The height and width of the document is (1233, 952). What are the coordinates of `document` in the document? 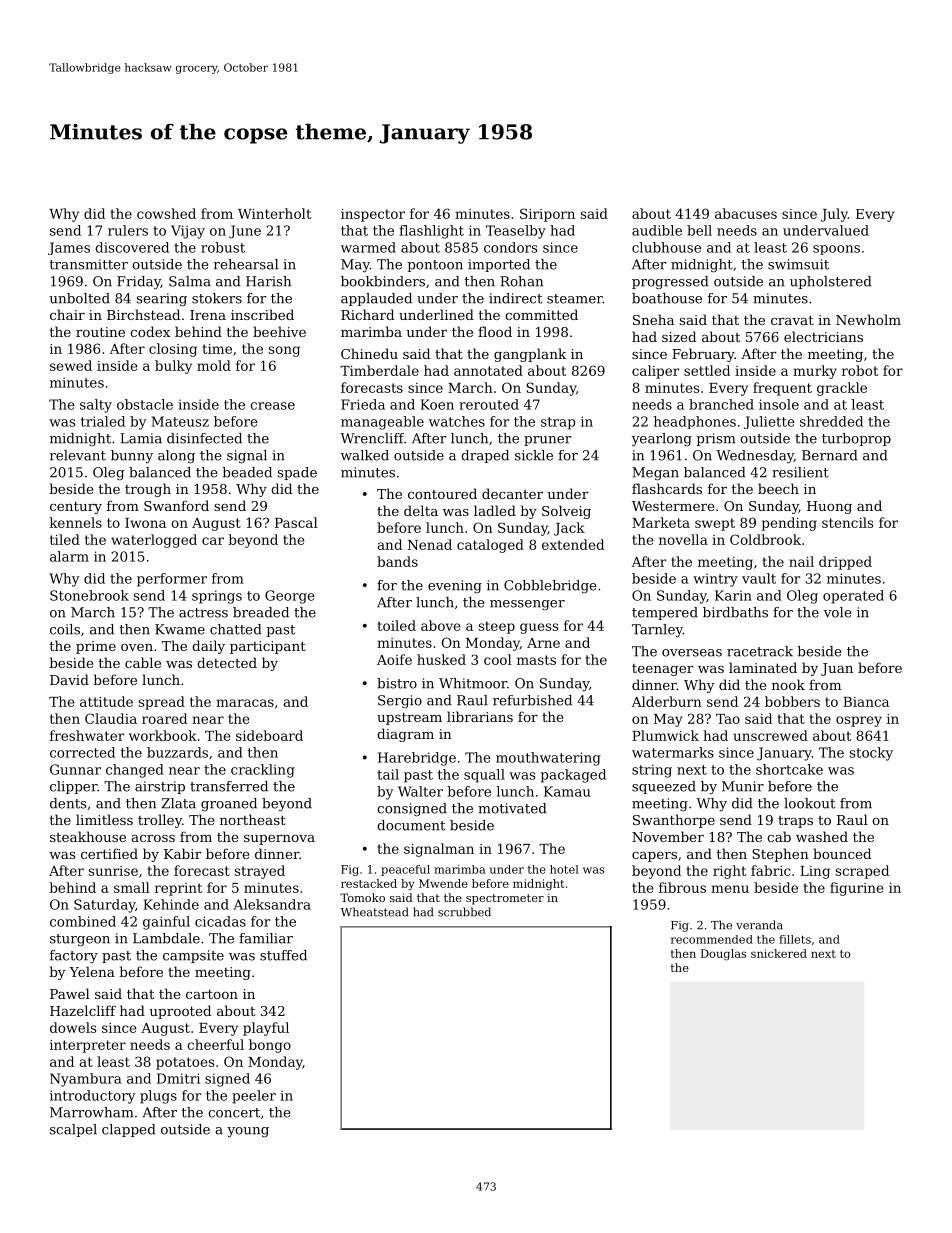 It's located at (411, 825).
